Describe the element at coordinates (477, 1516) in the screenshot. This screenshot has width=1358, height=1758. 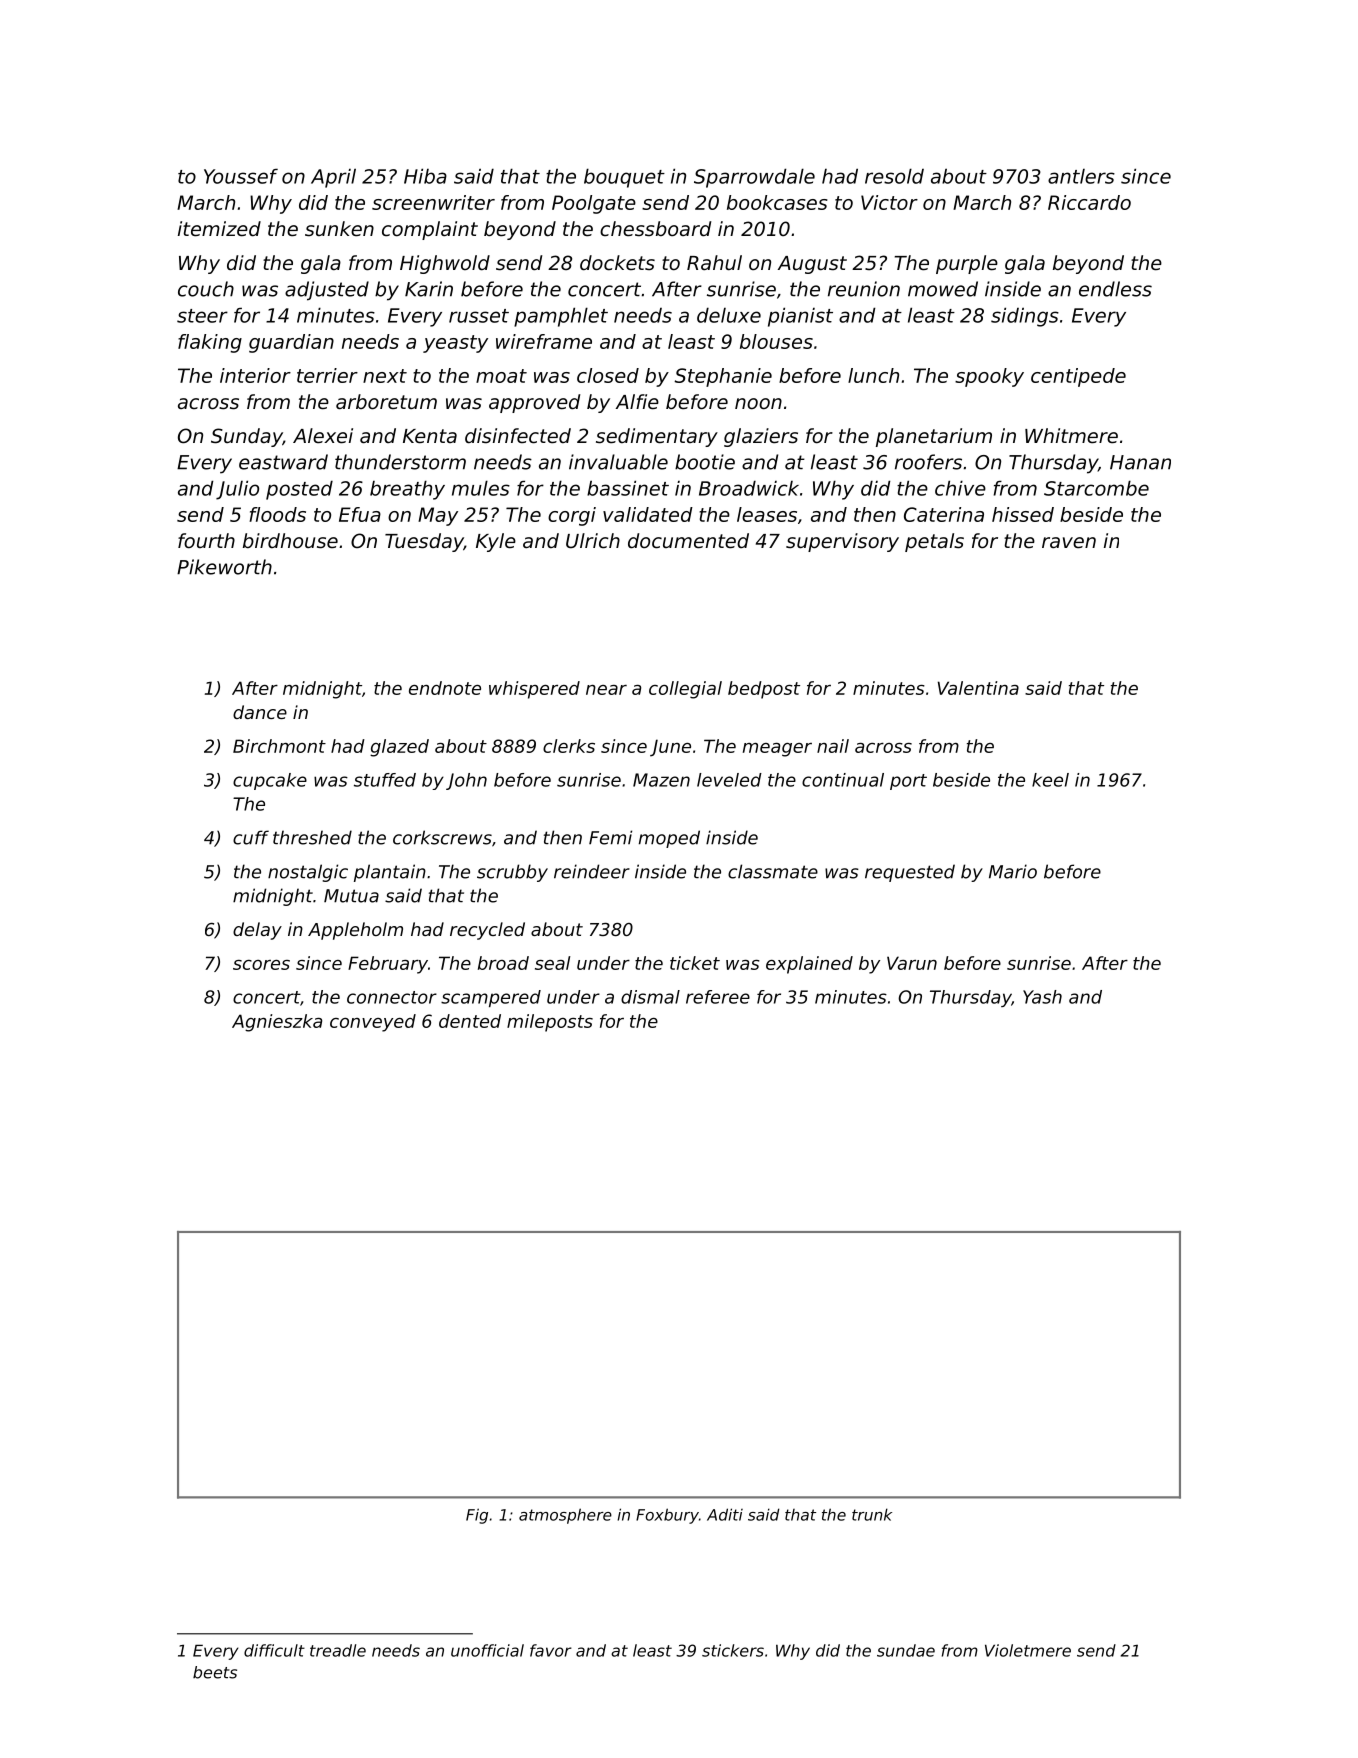
I see `Fig` at that location.
